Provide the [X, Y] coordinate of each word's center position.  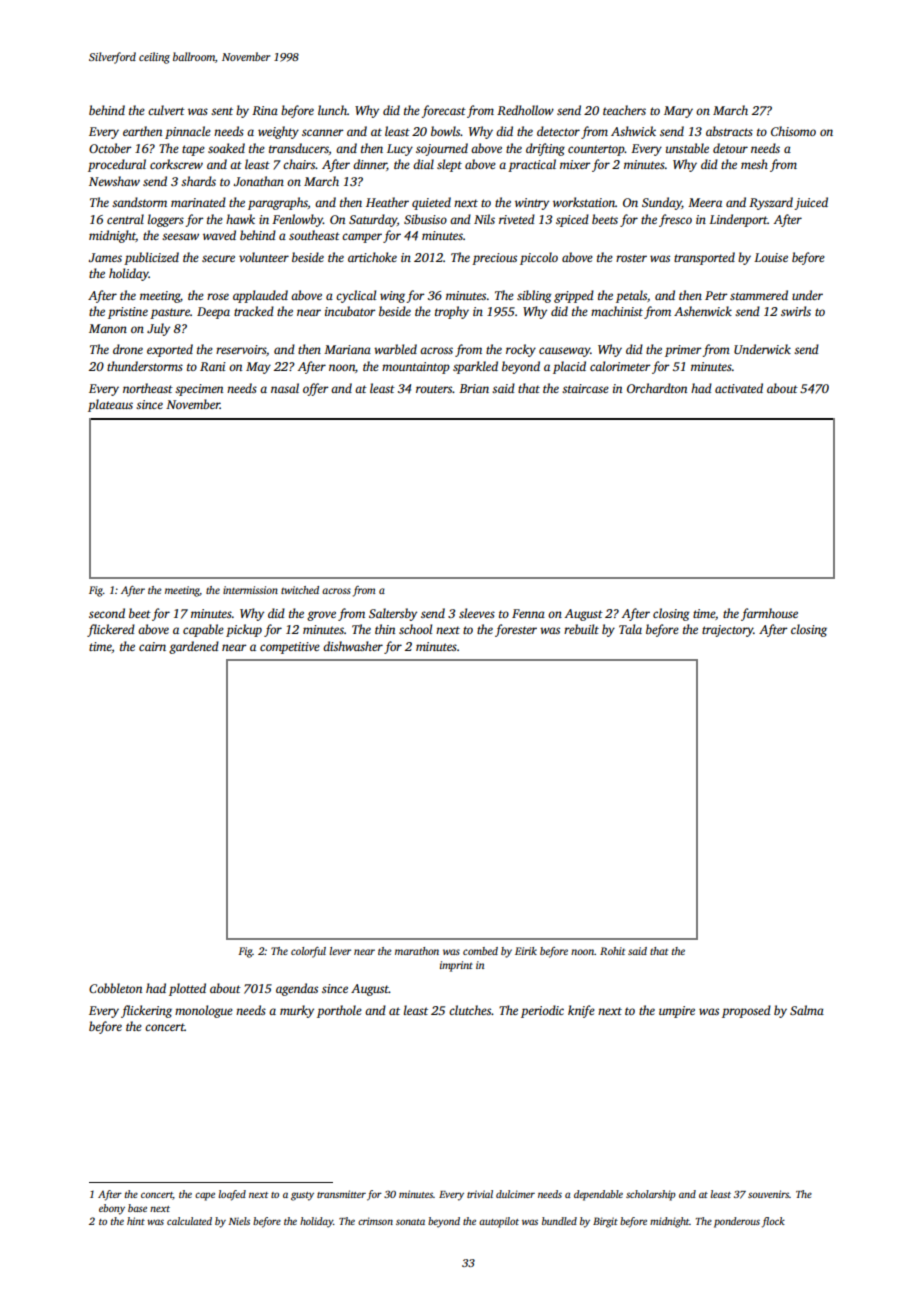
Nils [484, 219]
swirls [796, 311]
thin [385, 629]
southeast [314, 235]
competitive [290, 648]
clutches [470, 1010]
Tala [630, 629]
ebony [112, 1209]
